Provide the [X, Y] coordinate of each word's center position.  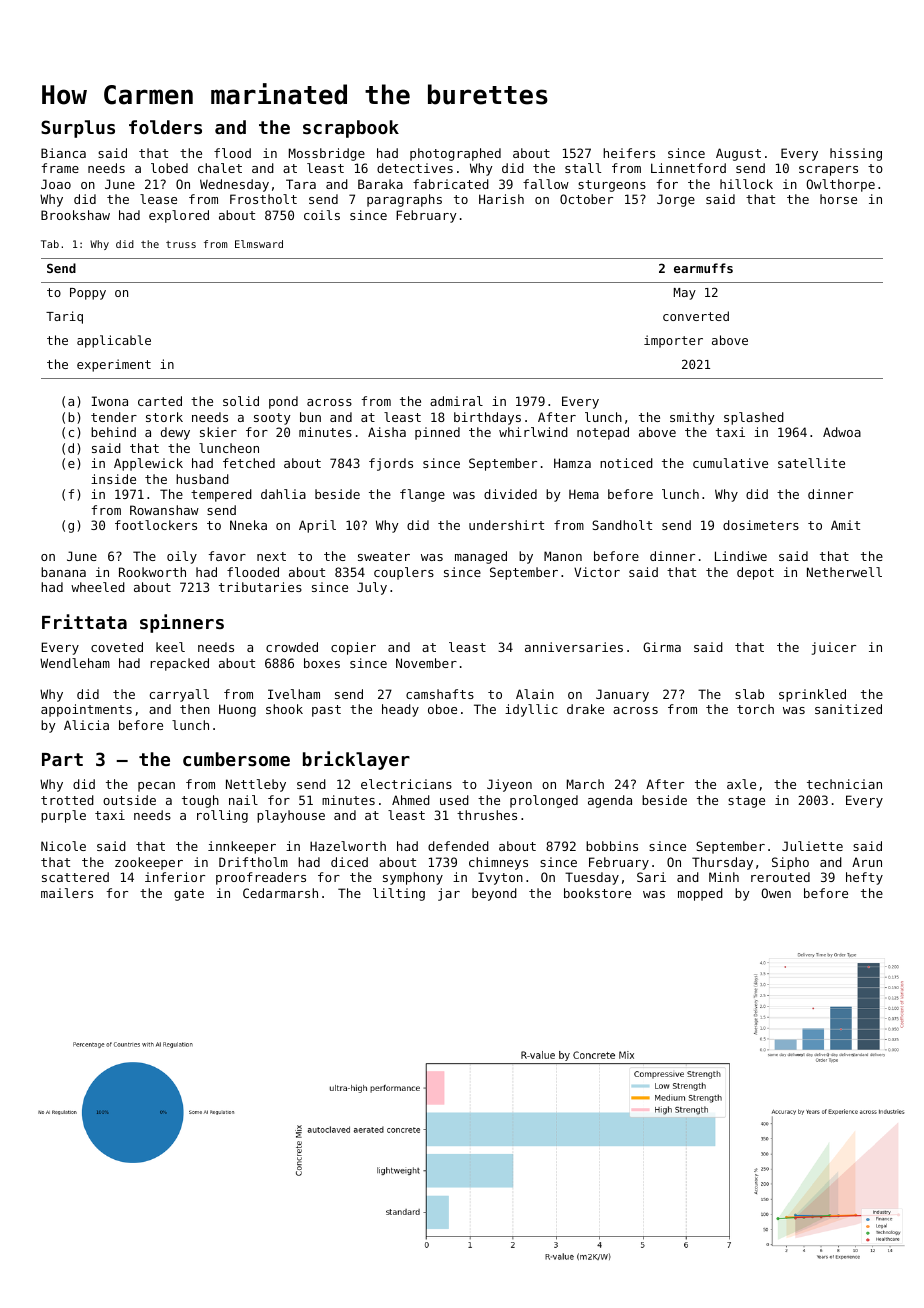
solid [241, 401]
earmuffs [703, 268]
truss [181, 244]
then [195, 709]
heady [400, 710]
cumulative [730, 463]
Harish [501, 199]
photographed [455, 154]
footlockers [156, 525]
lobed [169, 168]
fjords [391, 464]
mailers [67, 893]
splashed [754, 418]
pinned [437, 433]
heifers [629, 153]
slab [749, 694]
